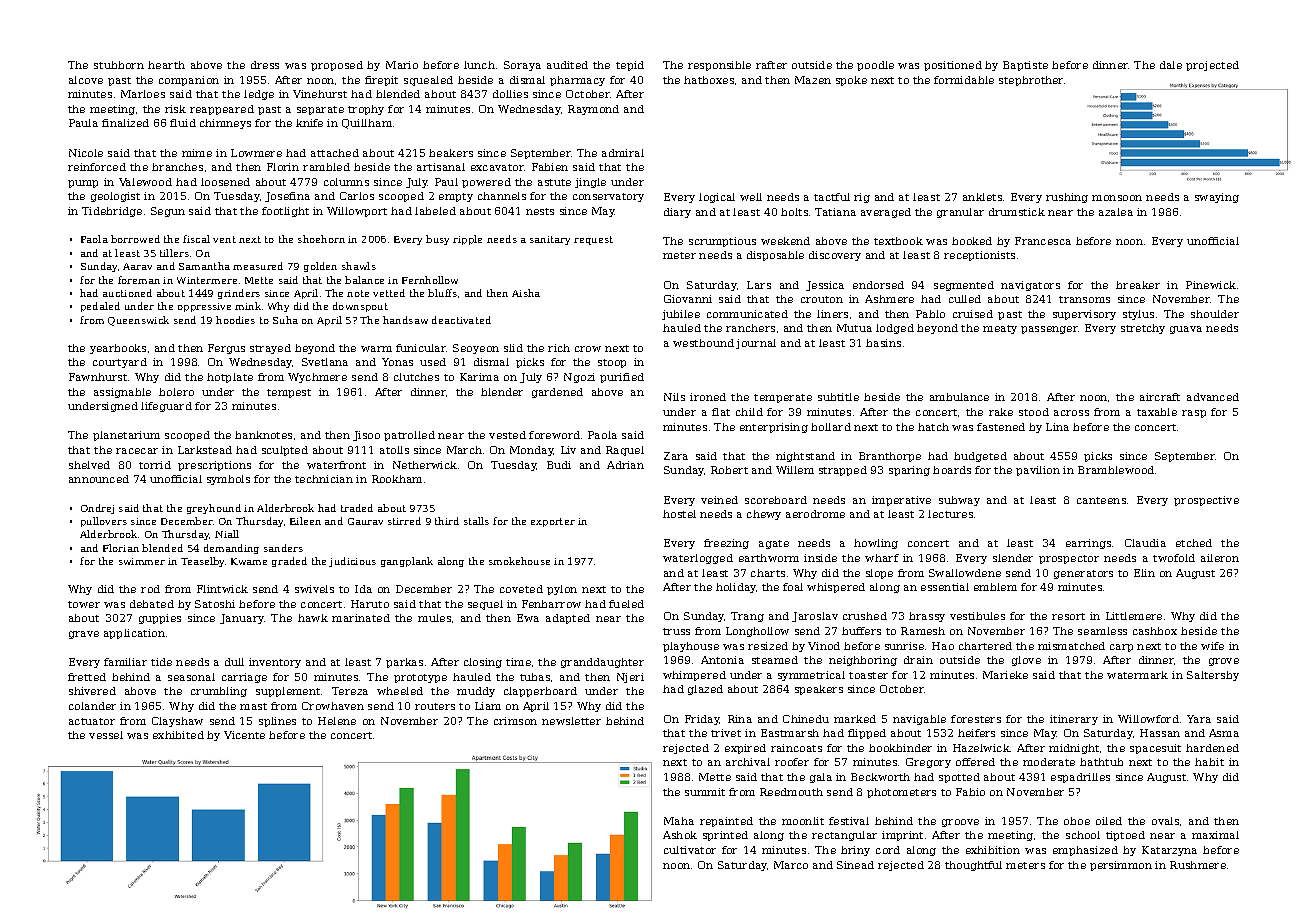 The width and height of the screenshot is (1308, 924). Describe the element at coordinates (835, 212) in the screenshot. I see `Tatiana` at that location.
